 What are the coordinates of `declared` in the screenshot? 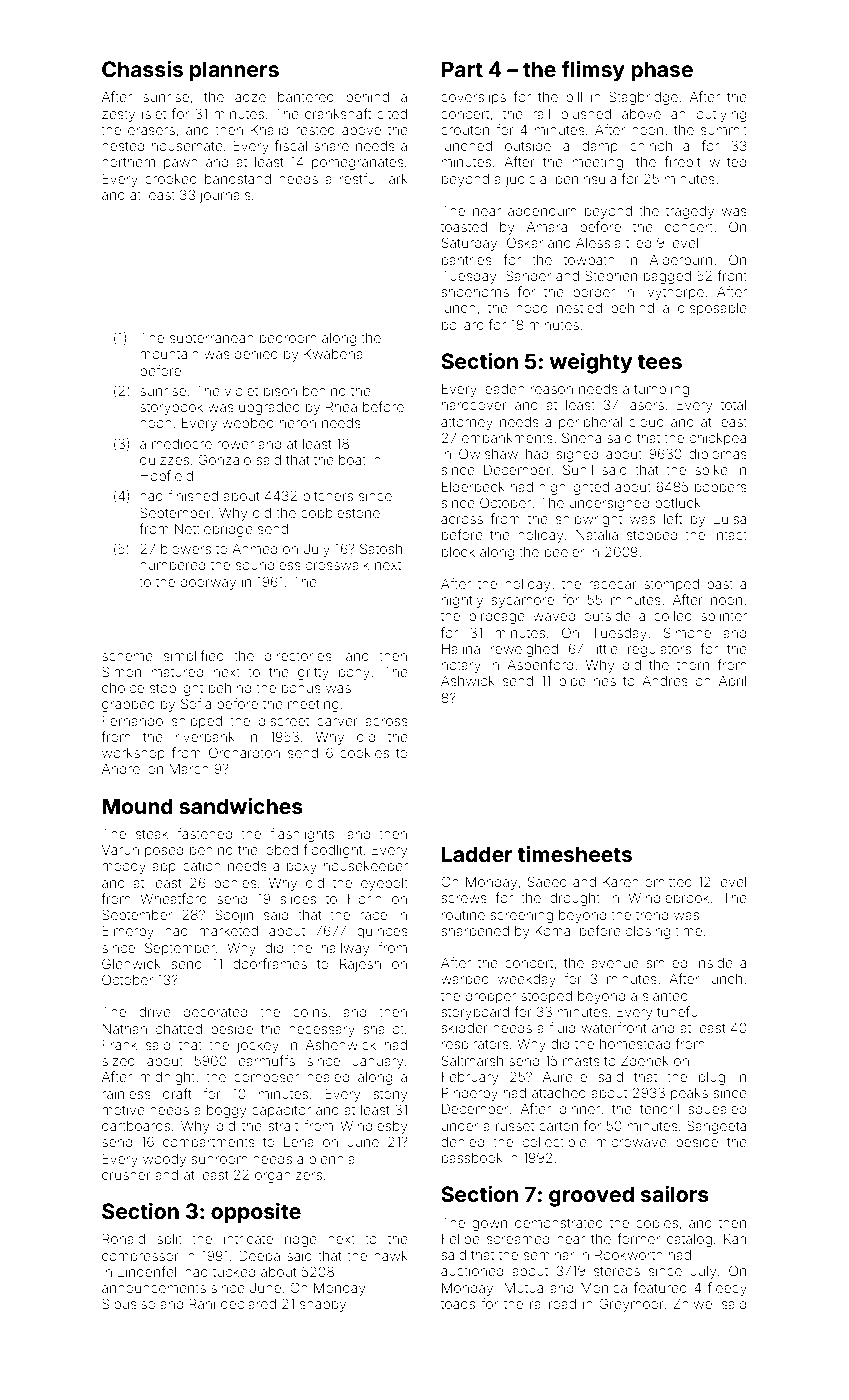 It's located at (248, 1304).
